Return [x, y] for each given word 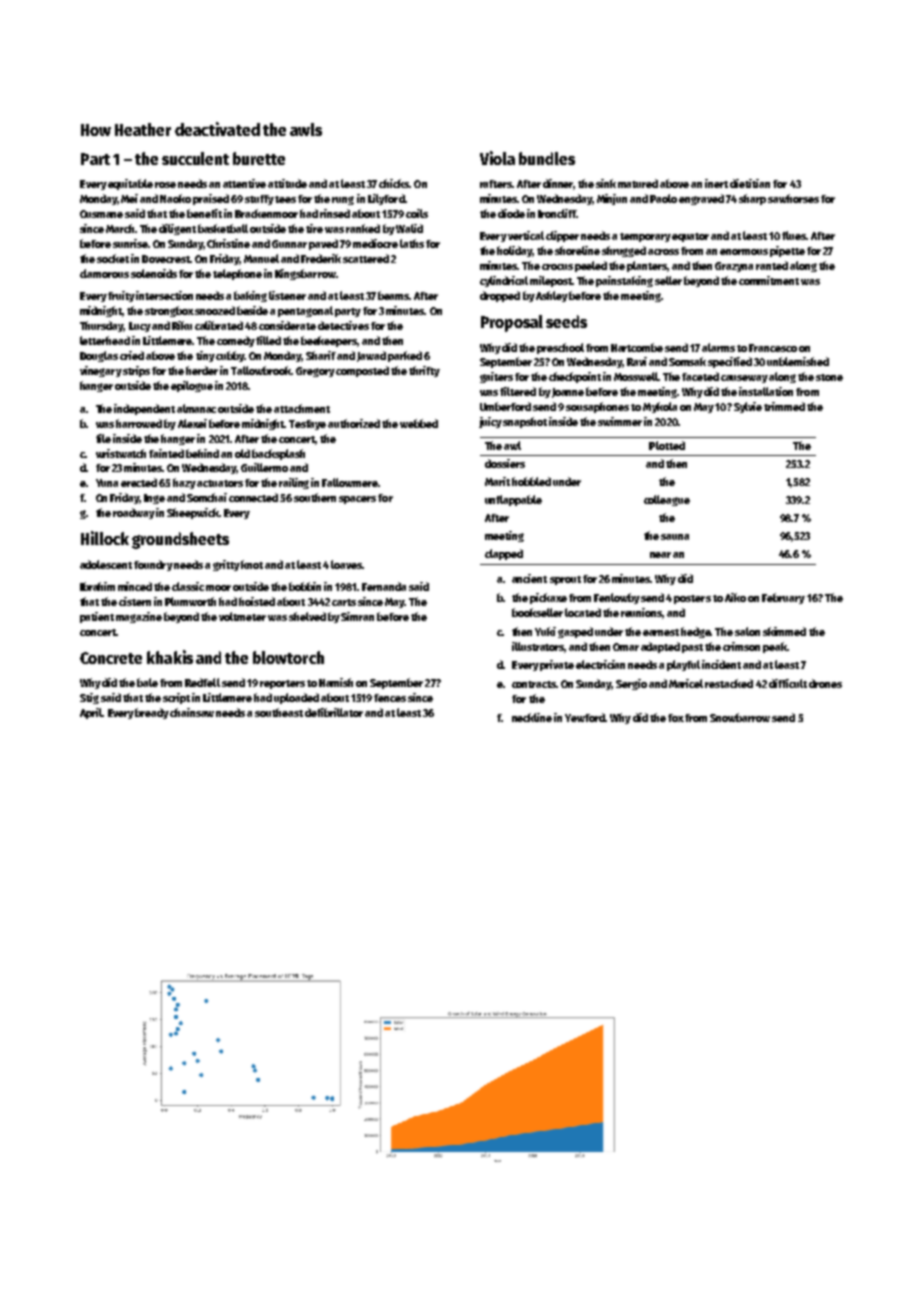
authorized [354, 423]
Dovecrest [166, 259]
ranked [363, 228]
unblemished [798, 361]
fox [676, 718]
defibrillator [334, 712]
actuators [220, 483]
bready [152, 713]
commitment [769, 280]
